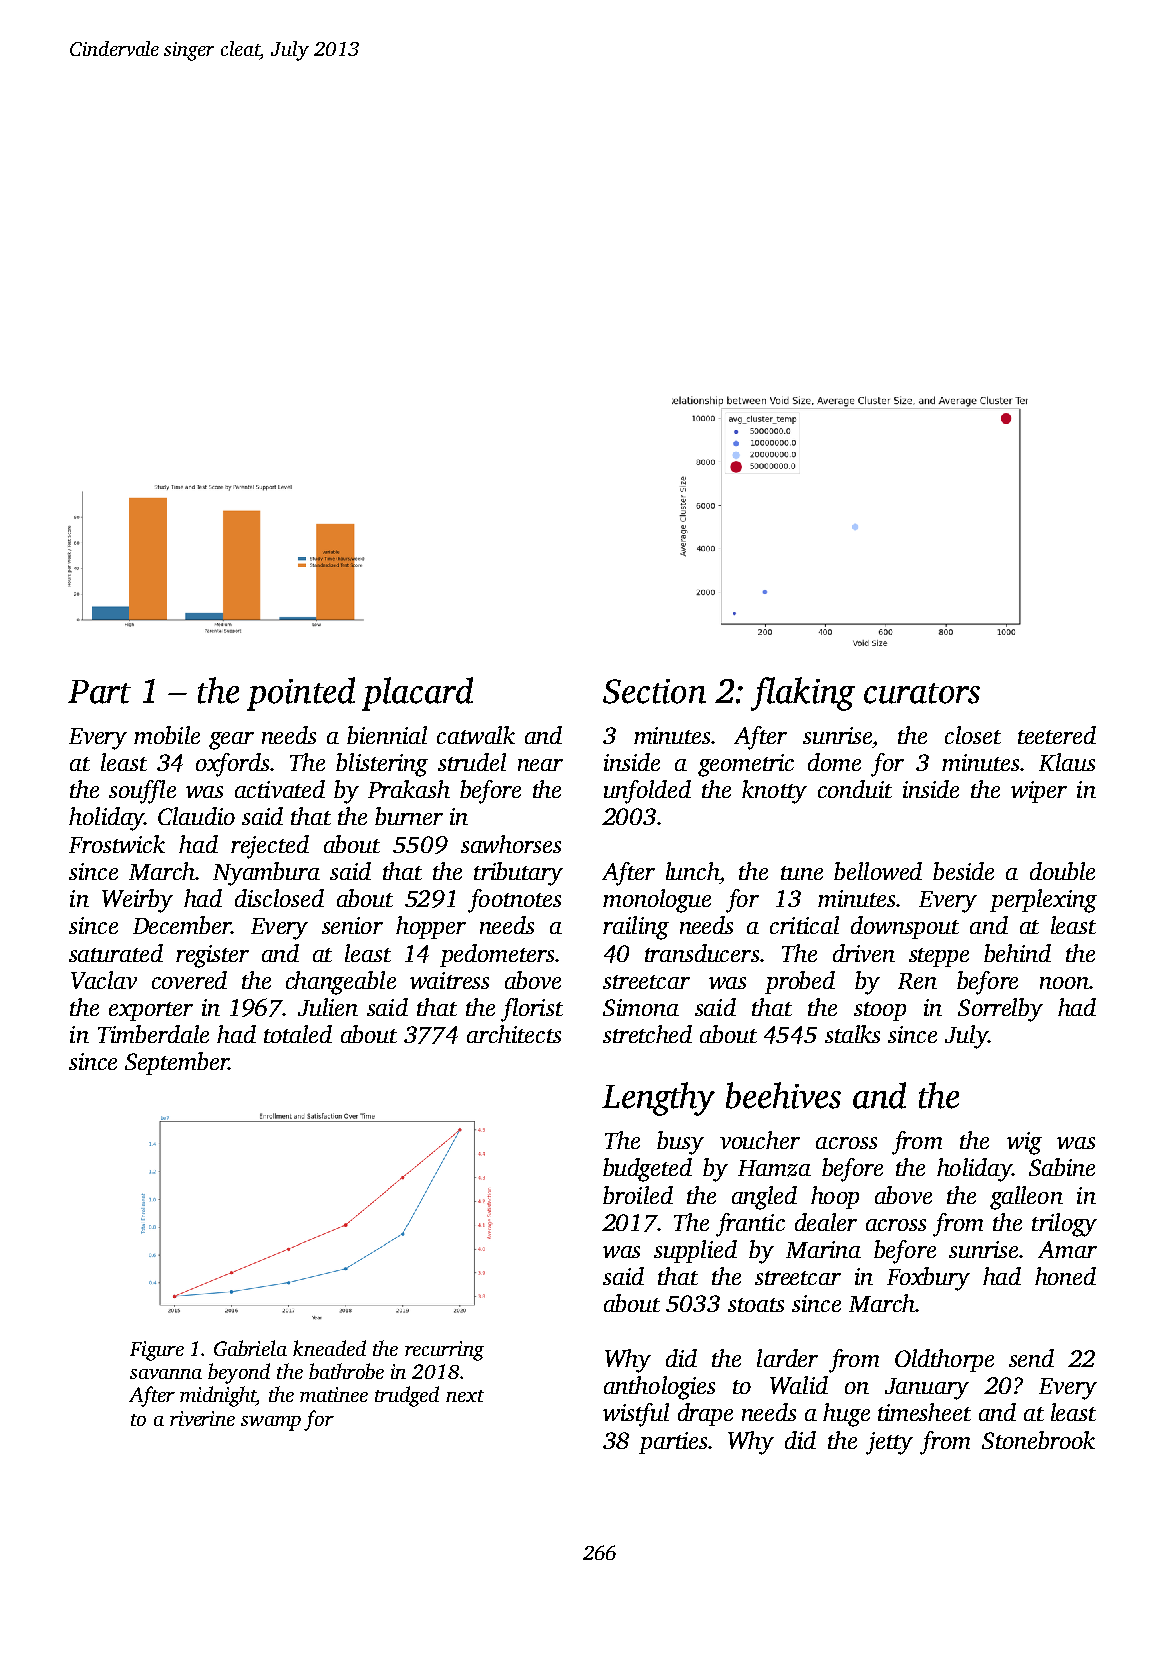  I want to click on register, so click(212, 956).
